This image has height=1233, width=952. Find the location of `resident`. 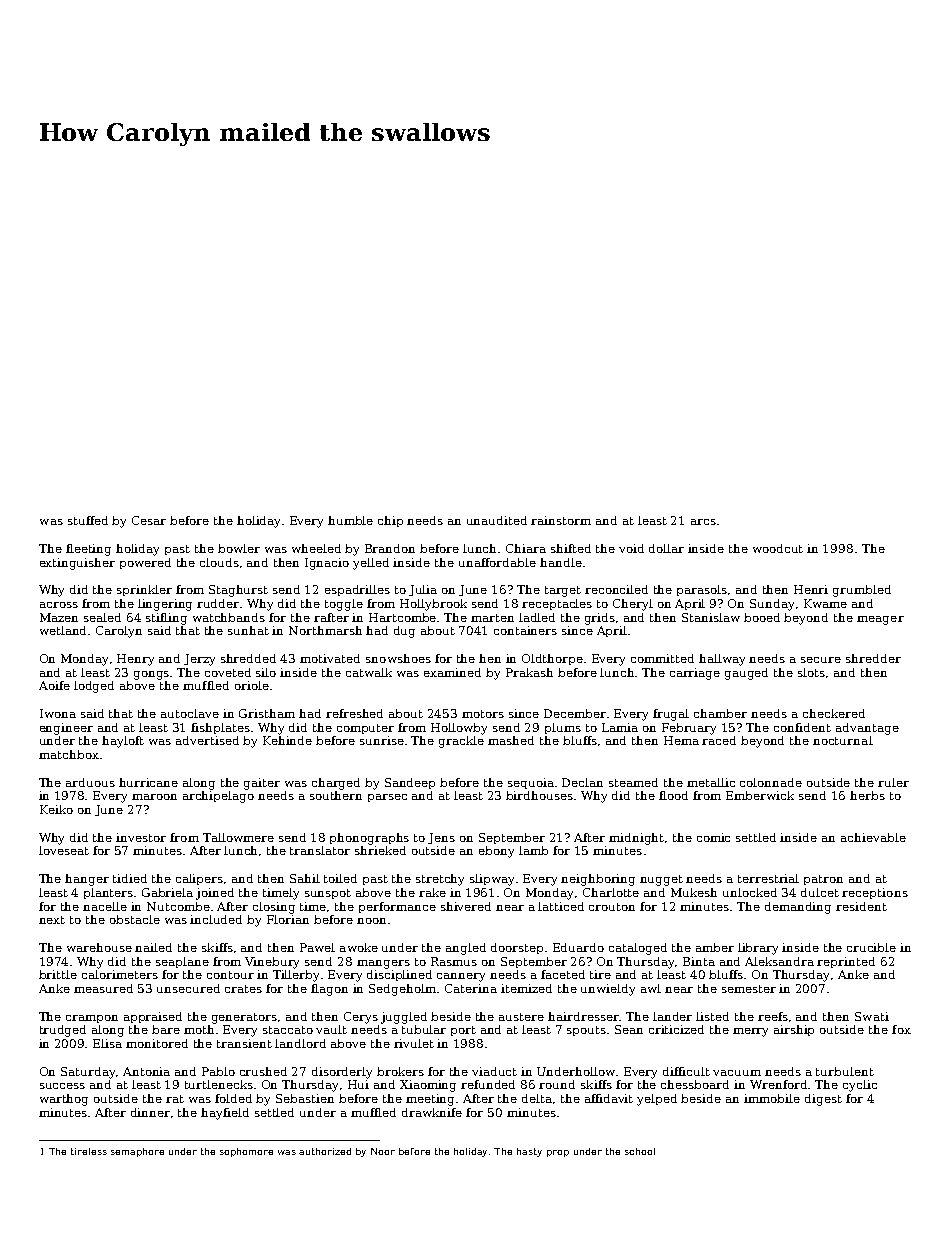

resident is located at coordinates (861, 906).
